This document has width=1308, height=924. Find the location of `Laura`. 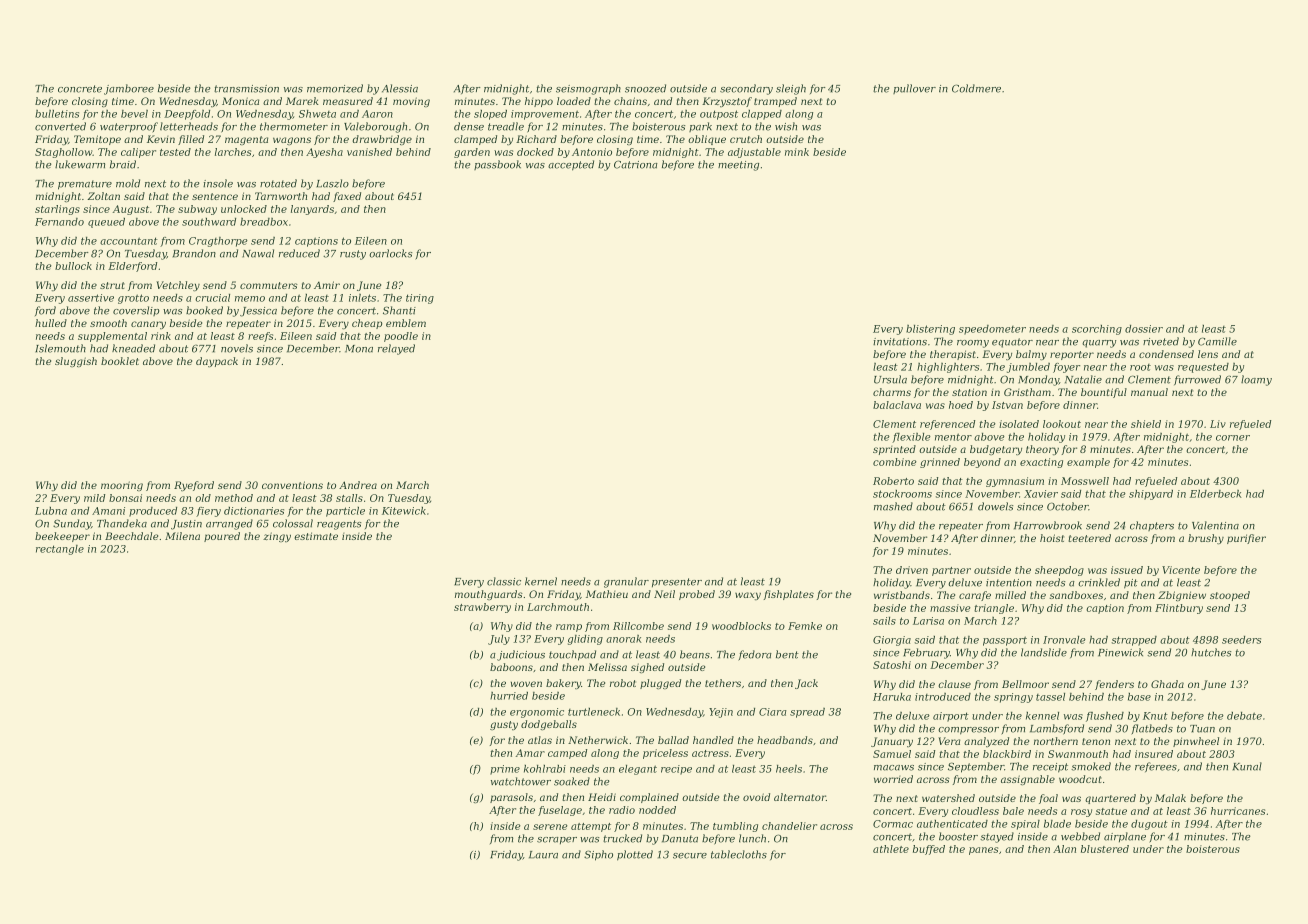

Laura is located at coordinates (543, 855).
